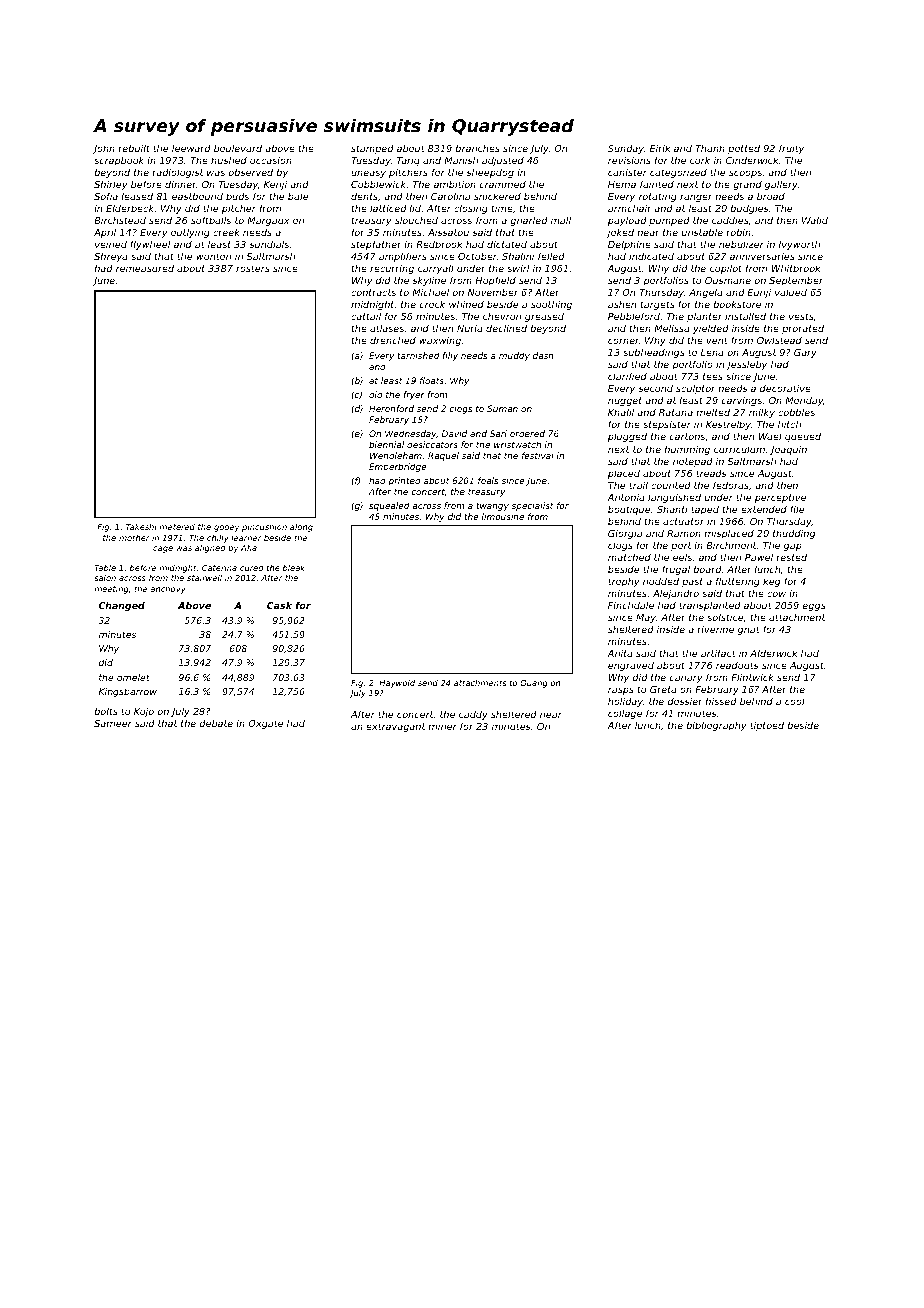  I want to click on Walid, so click(815, 220).
